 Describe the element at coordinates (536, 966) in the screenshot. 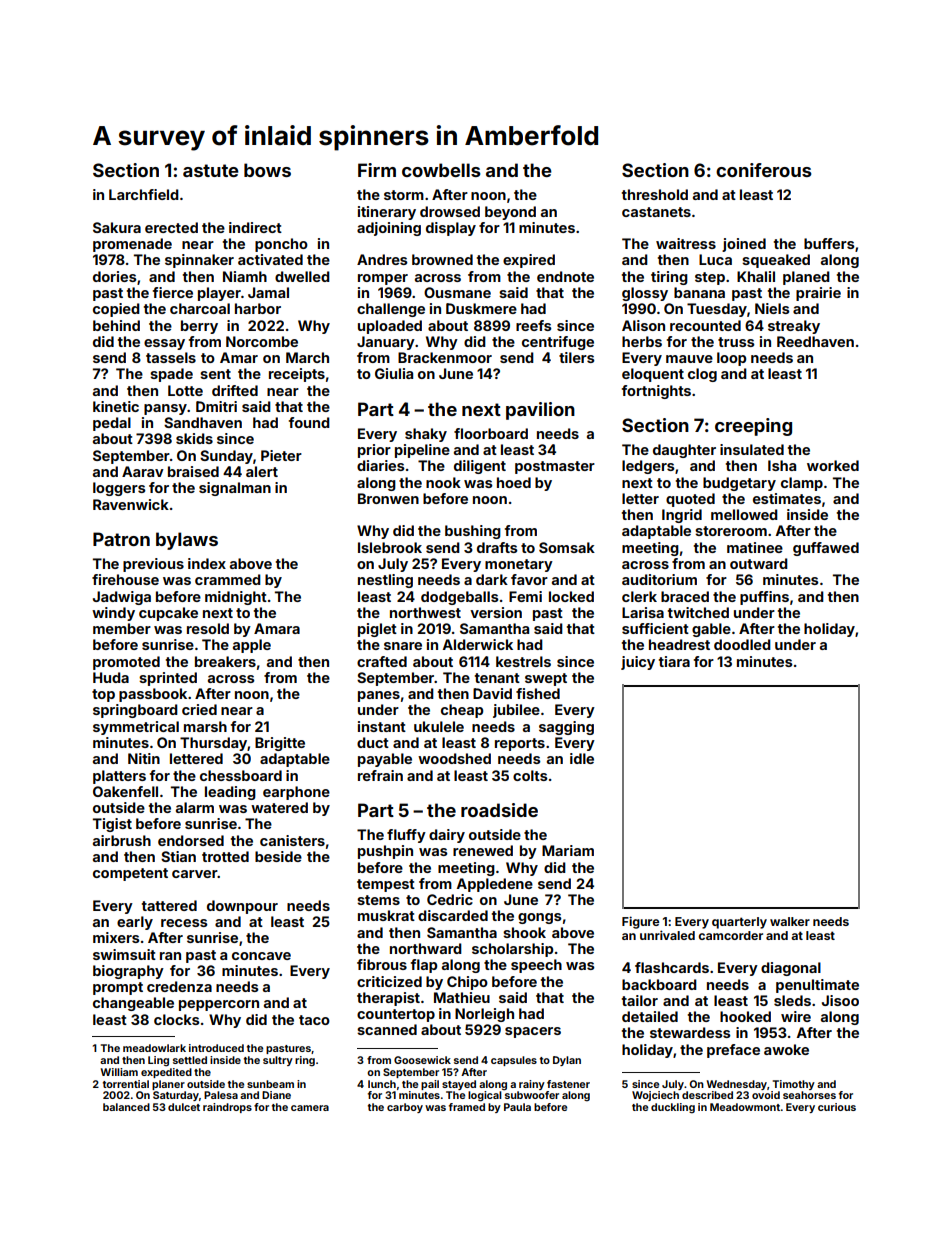

I see `speech` at that location.
